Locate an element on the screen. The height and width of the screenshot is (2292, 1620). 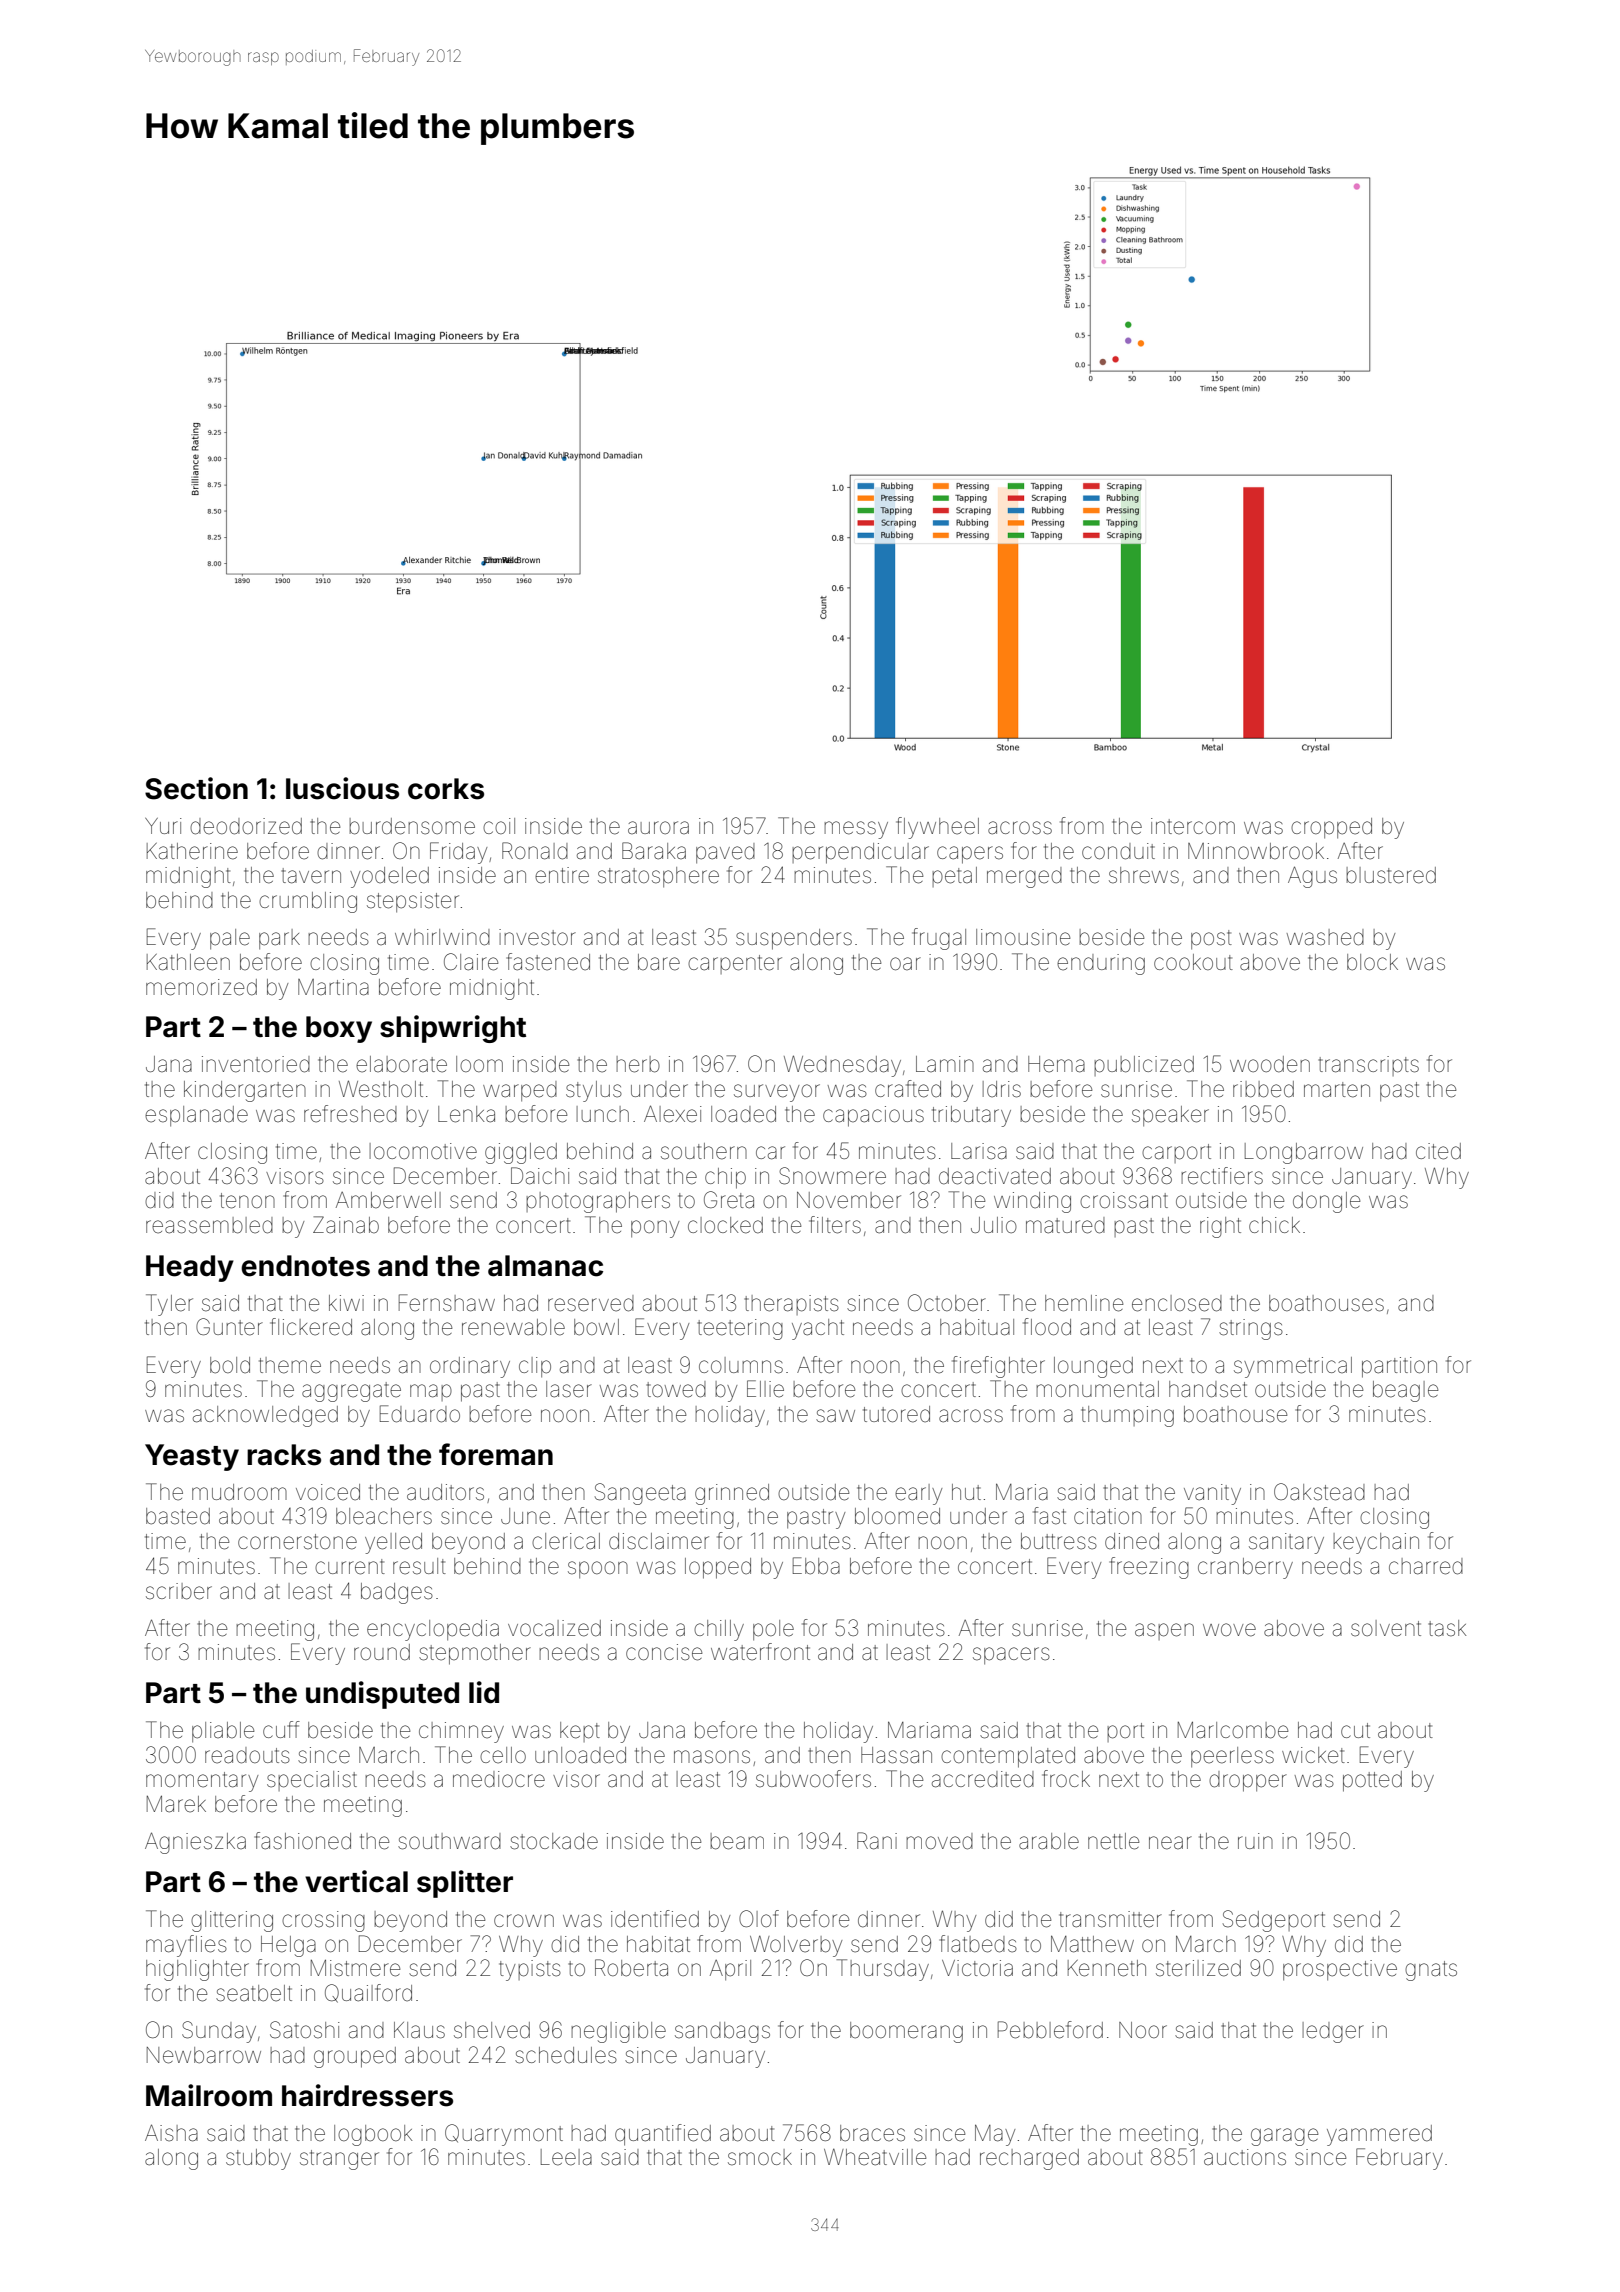
Section is located at coordinates (196, 788).
